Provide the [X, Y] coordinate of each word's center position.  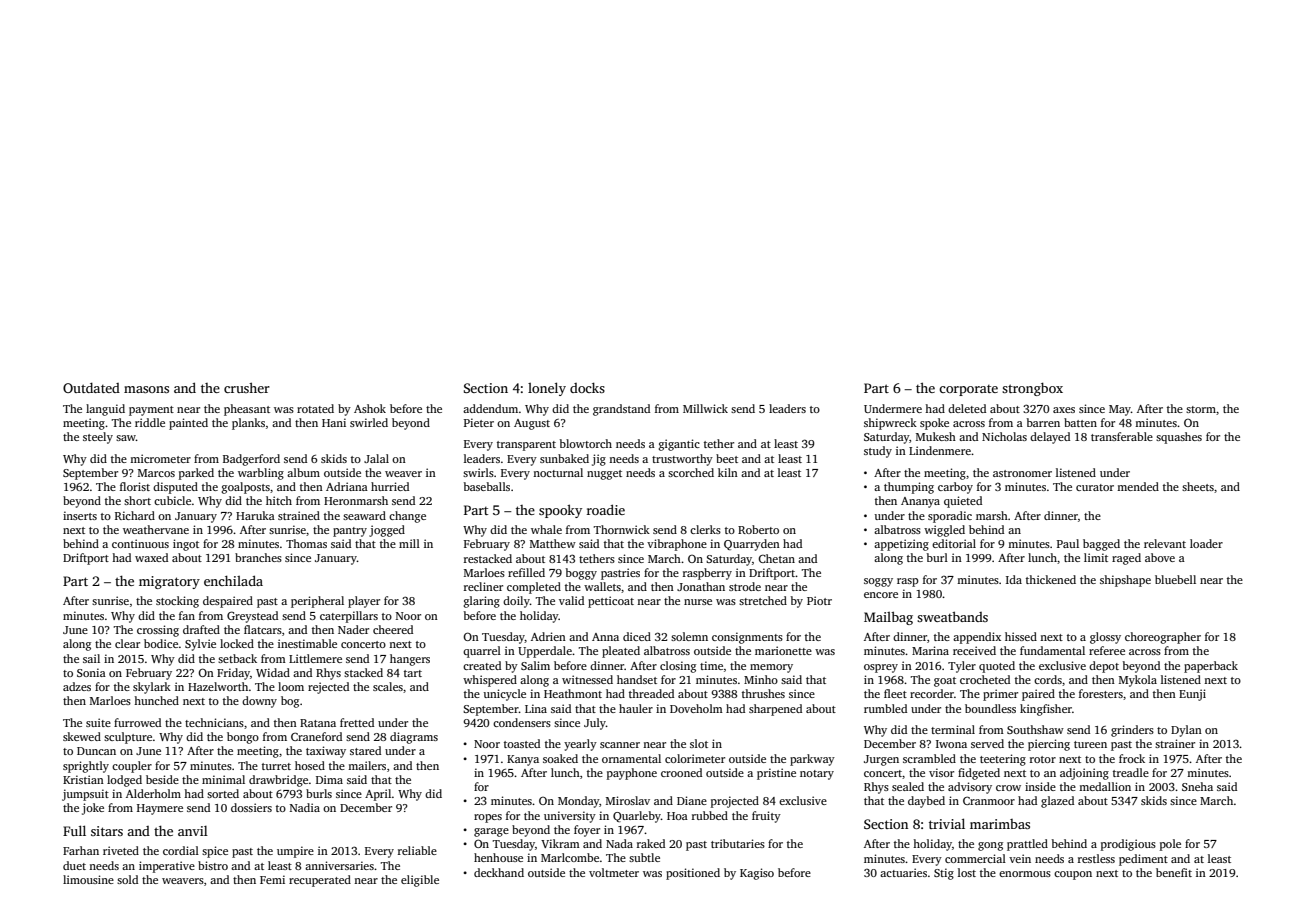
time [711, 665]
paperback [1211, 667]
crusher [247, 387]
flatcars [263, 629]
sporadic [950, 517]
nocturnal [558, 472]
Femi [272, 879]
